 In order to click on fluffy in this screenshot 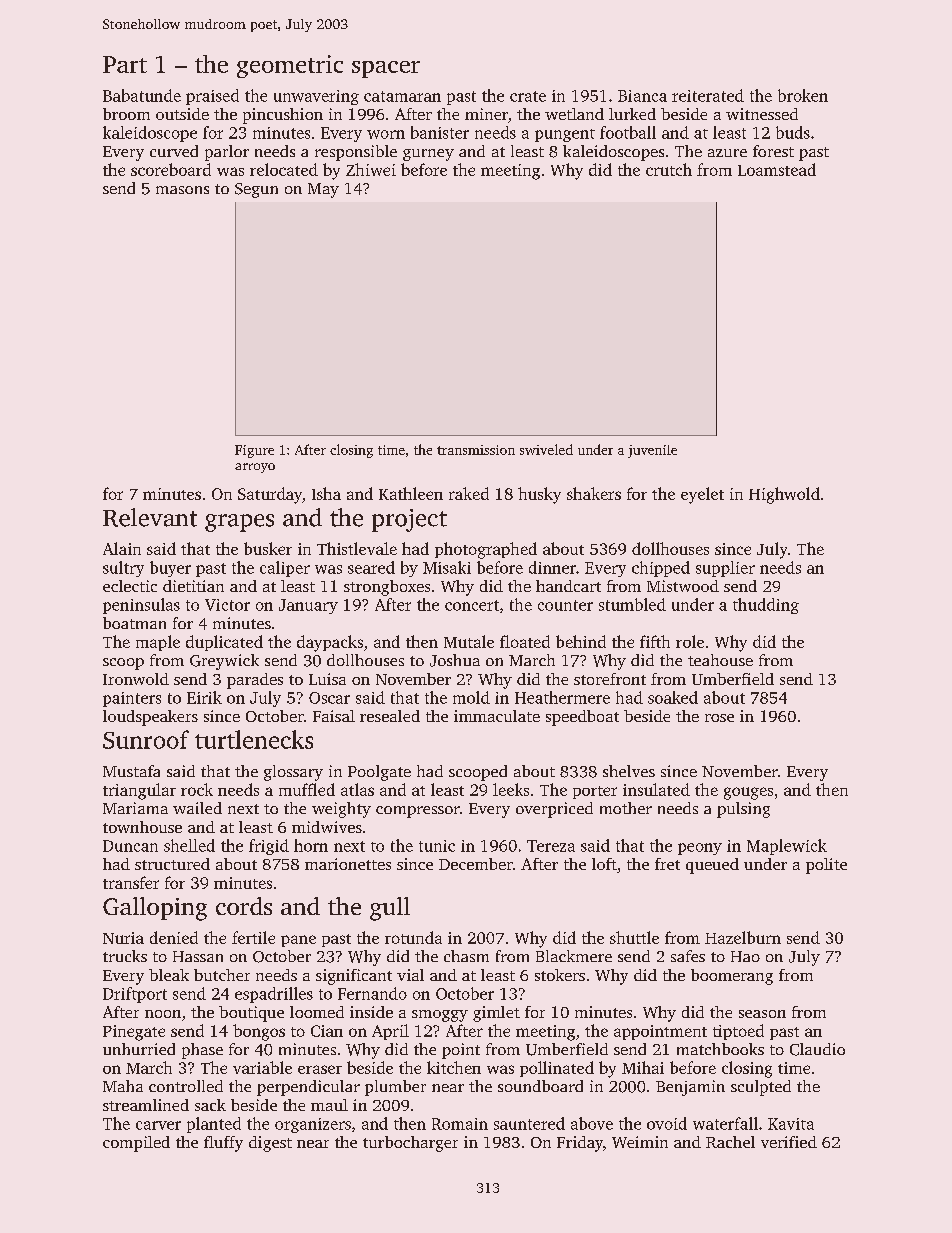, I will do `click(223, 1144)`.
